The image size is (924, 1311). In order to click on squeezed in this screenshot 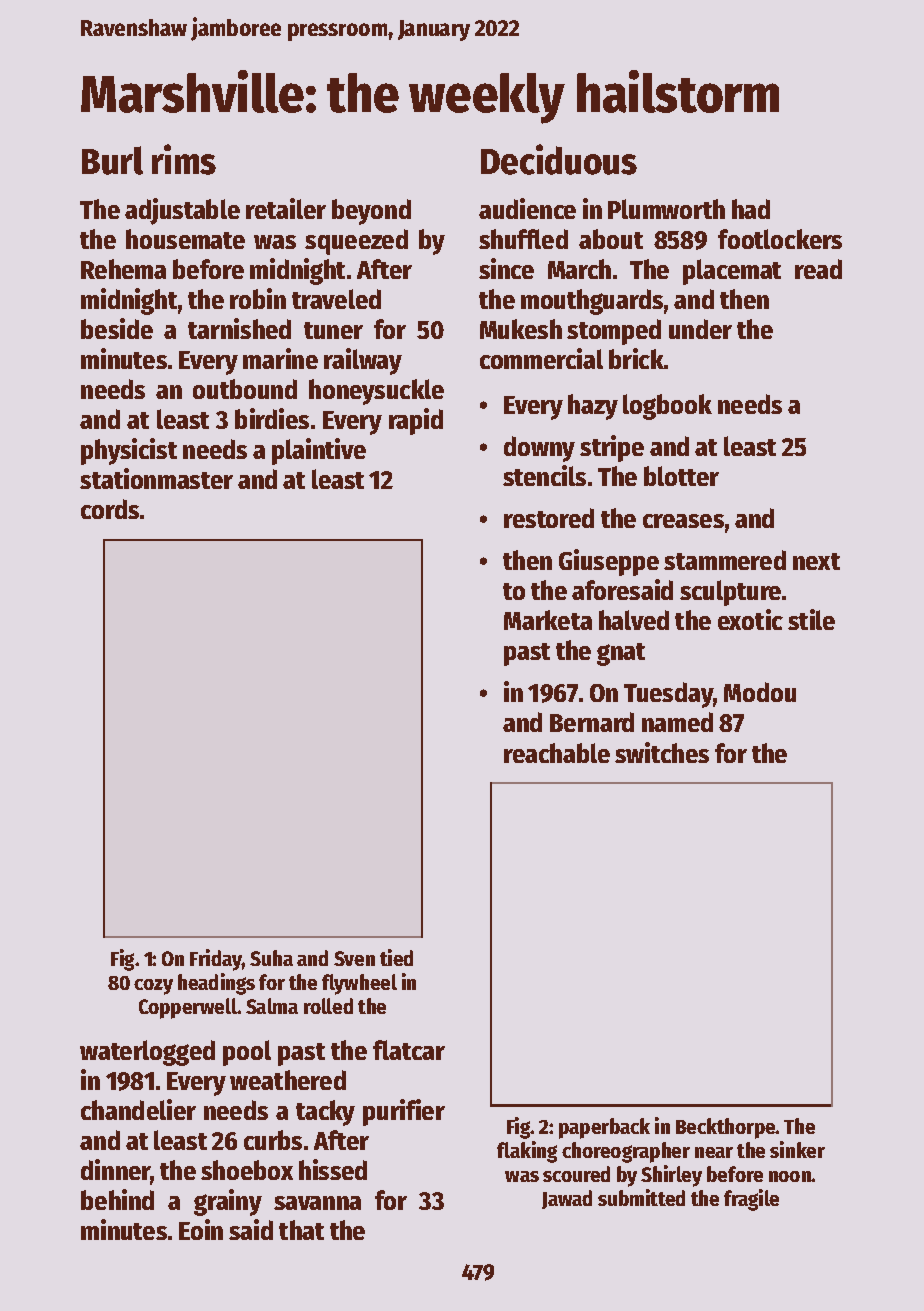, I will do `click(356, 242)`.
